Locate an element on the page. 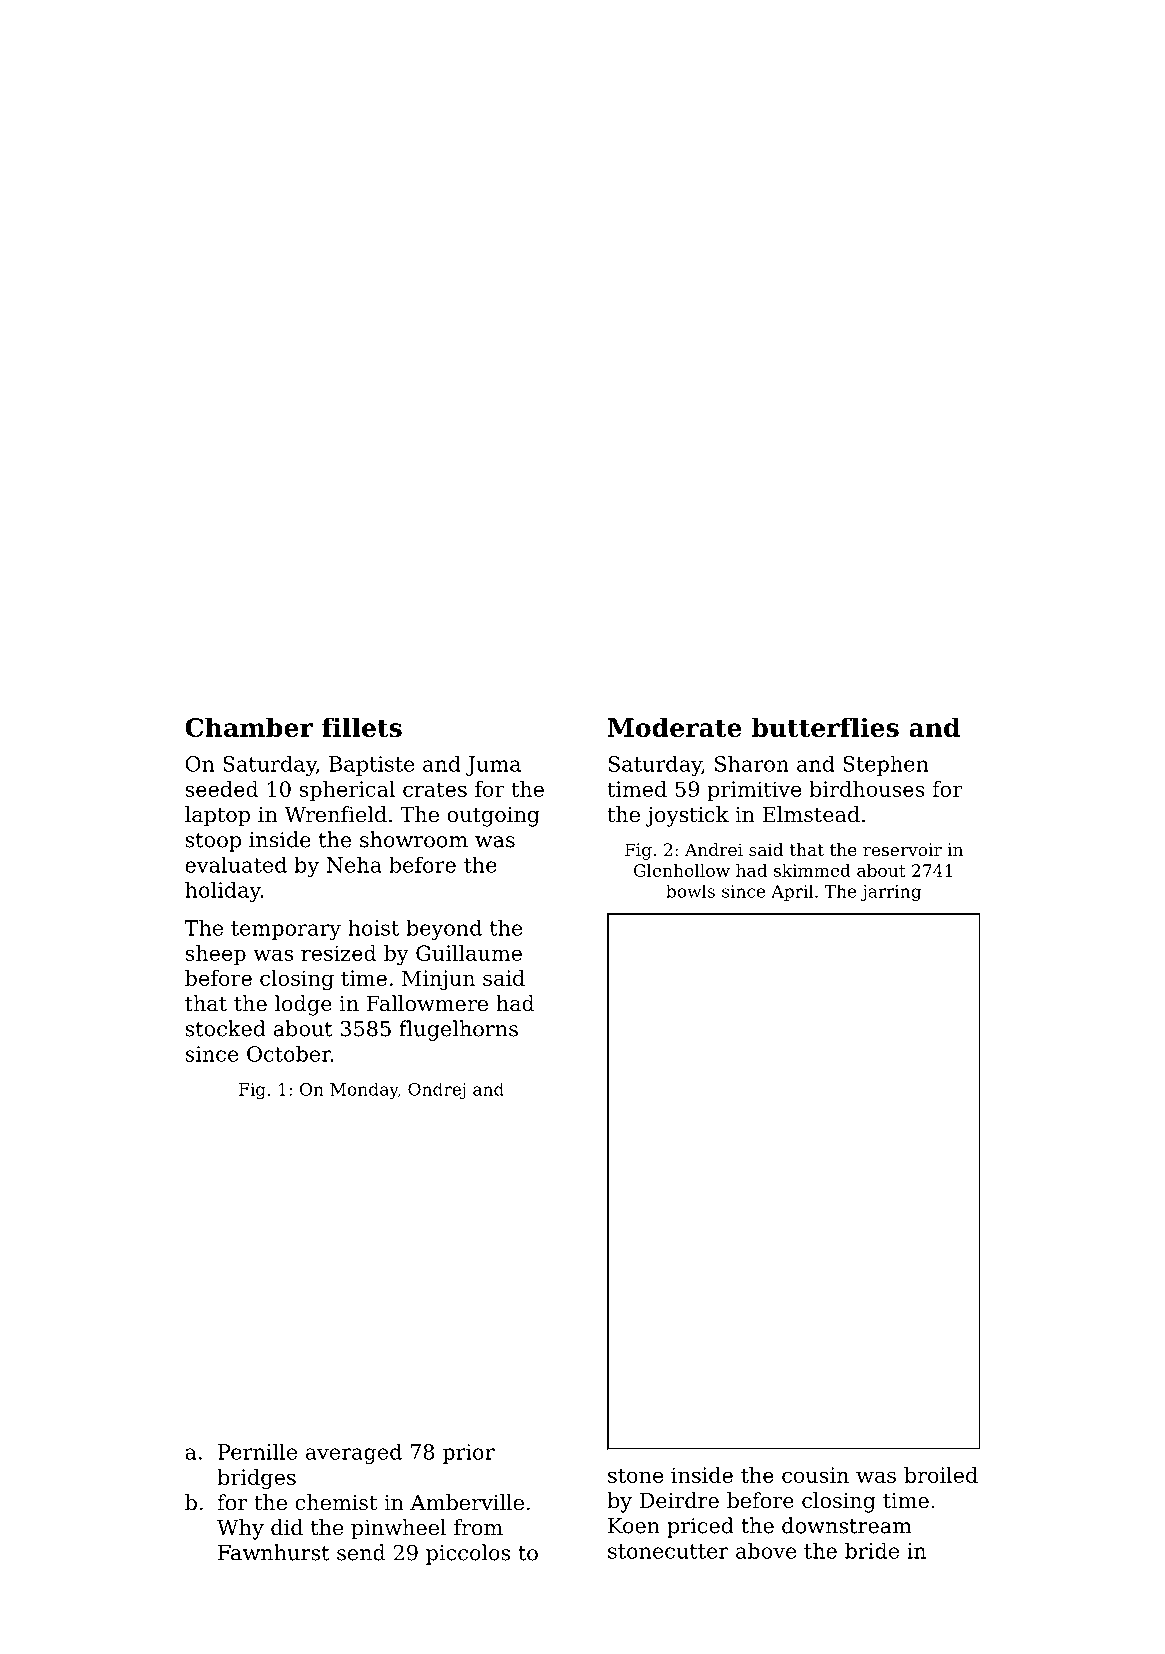 This page has width=1165, height=1654. Ondrej is located at coordinates (437, 1091).
